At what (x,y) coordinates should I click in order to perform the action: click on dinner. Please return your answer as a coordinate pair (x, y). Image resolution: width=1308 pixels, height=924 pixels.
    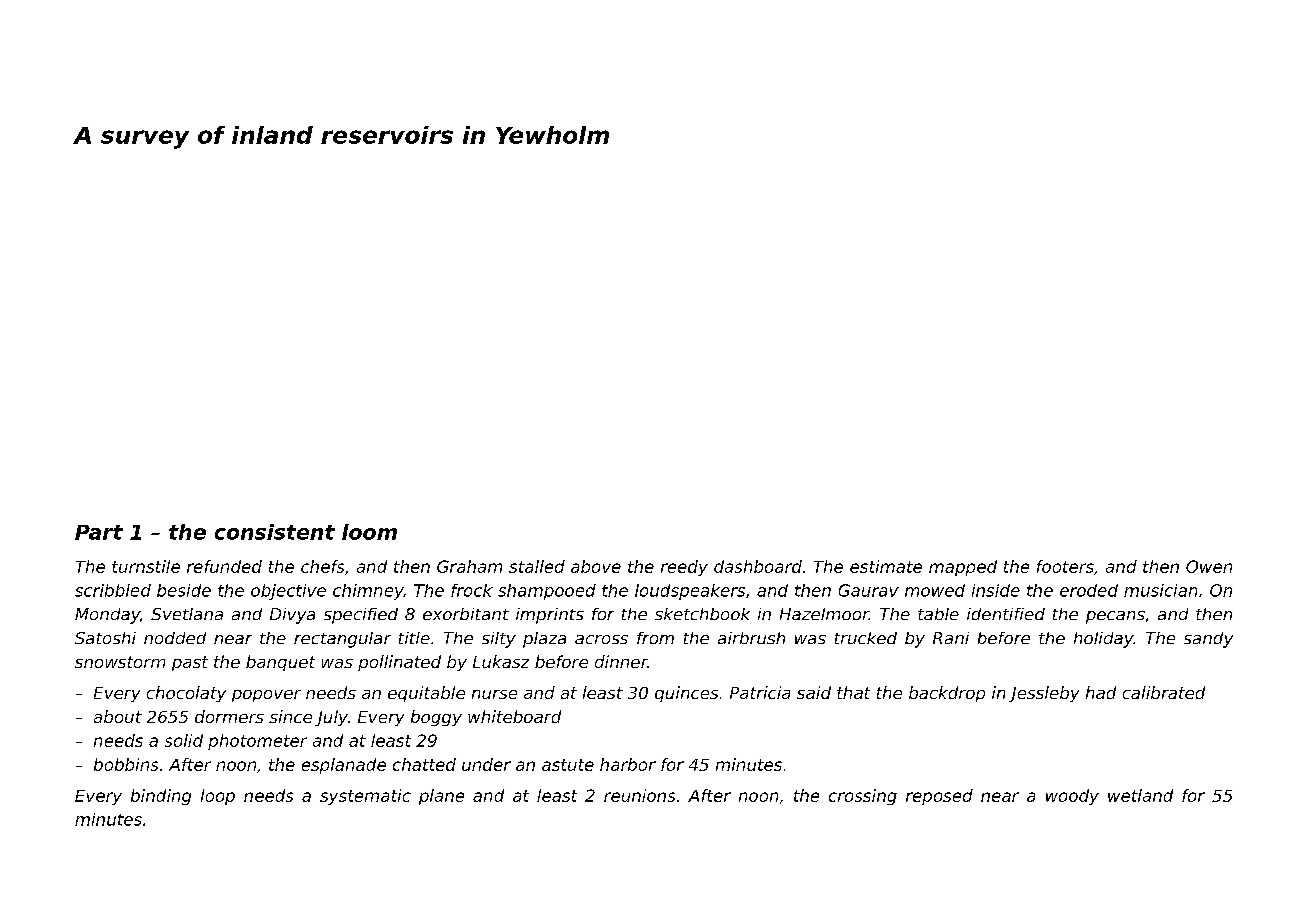
    Looking at the image, I should click on (621, 661).
